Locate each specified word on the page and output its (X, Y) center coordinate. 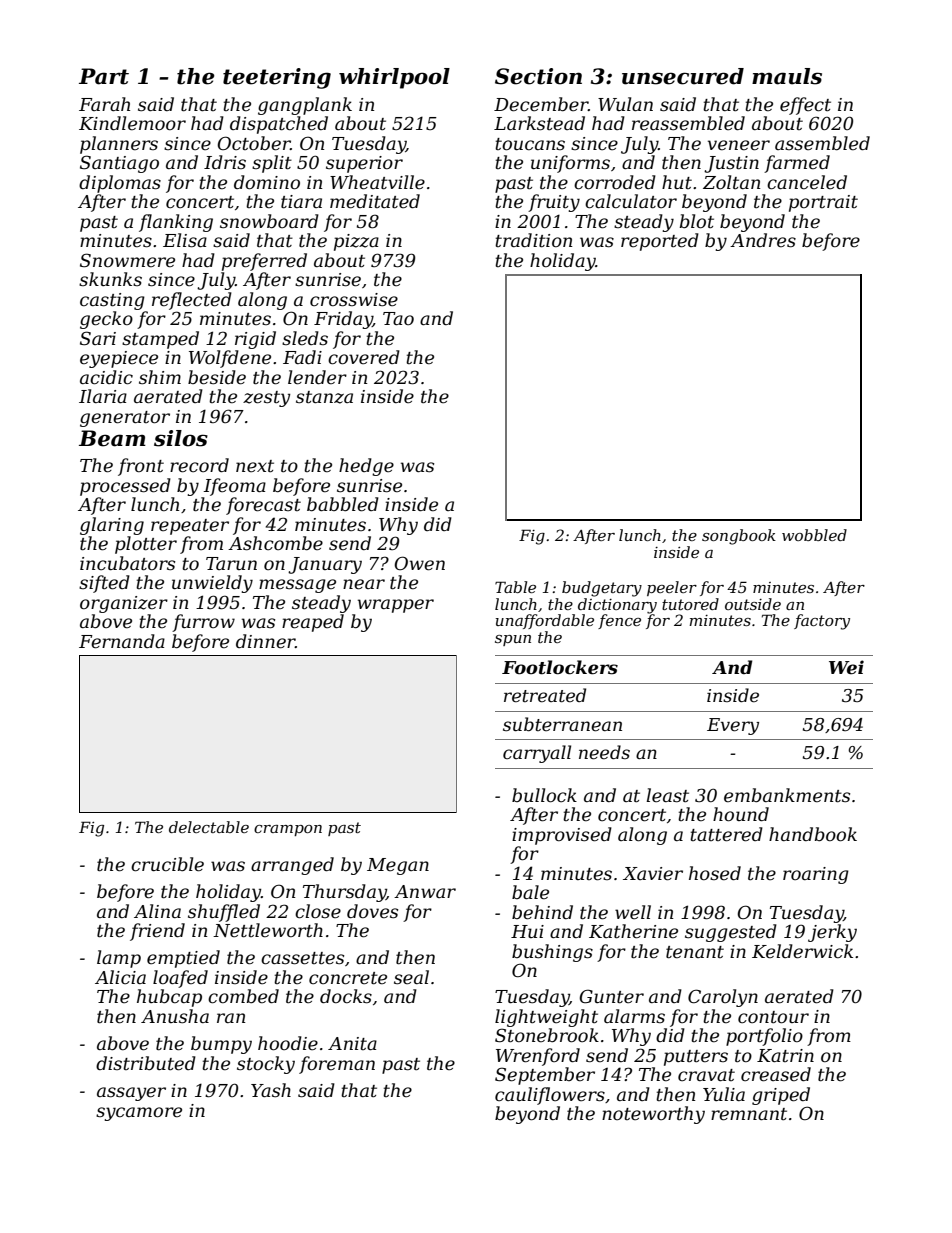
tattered (726, 834)
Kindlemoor (132, 123)
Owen (420, 563)
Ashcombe (275, 543)
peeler (672, 588)
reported (660, 242)
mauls (787, 76)
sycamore (139, 1114)
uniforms (570, 164)
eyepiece (119, 359)
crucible (167, 864)
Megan (398, 866)
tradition (534, 240)
